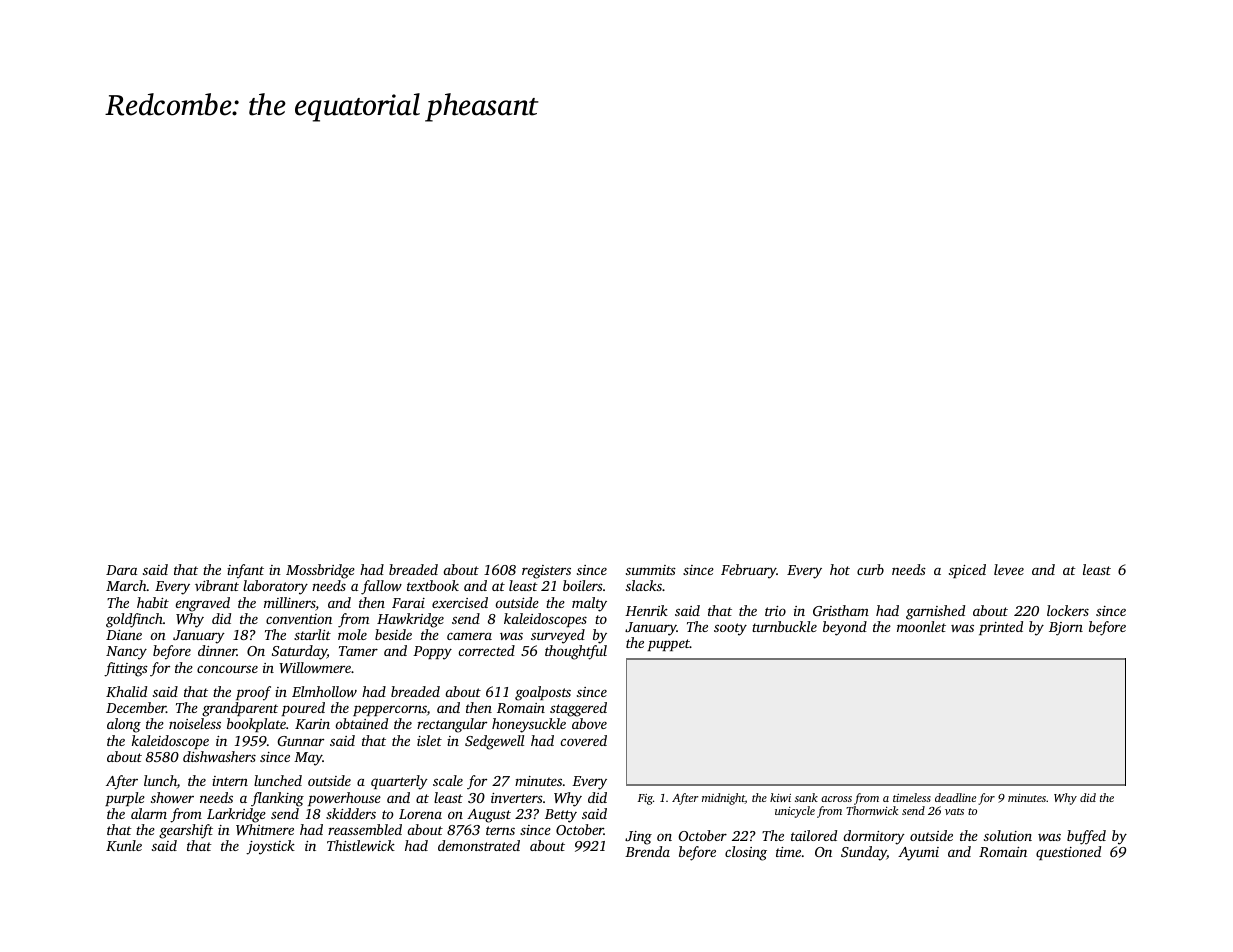  Describe the element at coordinates (1009, 569) in the screenshot. I see `levee` at that location.
